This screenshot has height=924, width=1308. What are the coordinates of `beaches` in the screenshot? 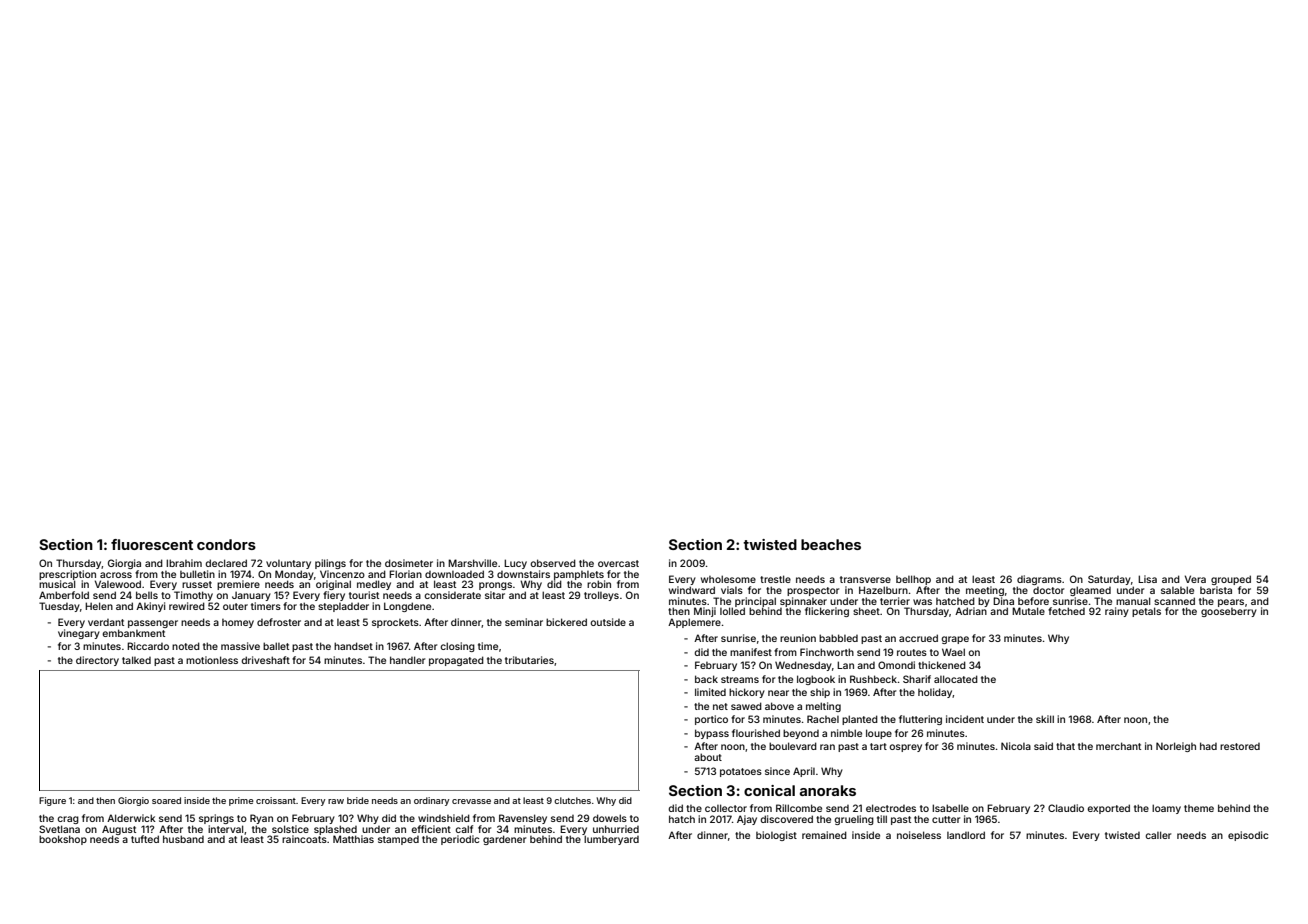 It's located at (831, 544).
